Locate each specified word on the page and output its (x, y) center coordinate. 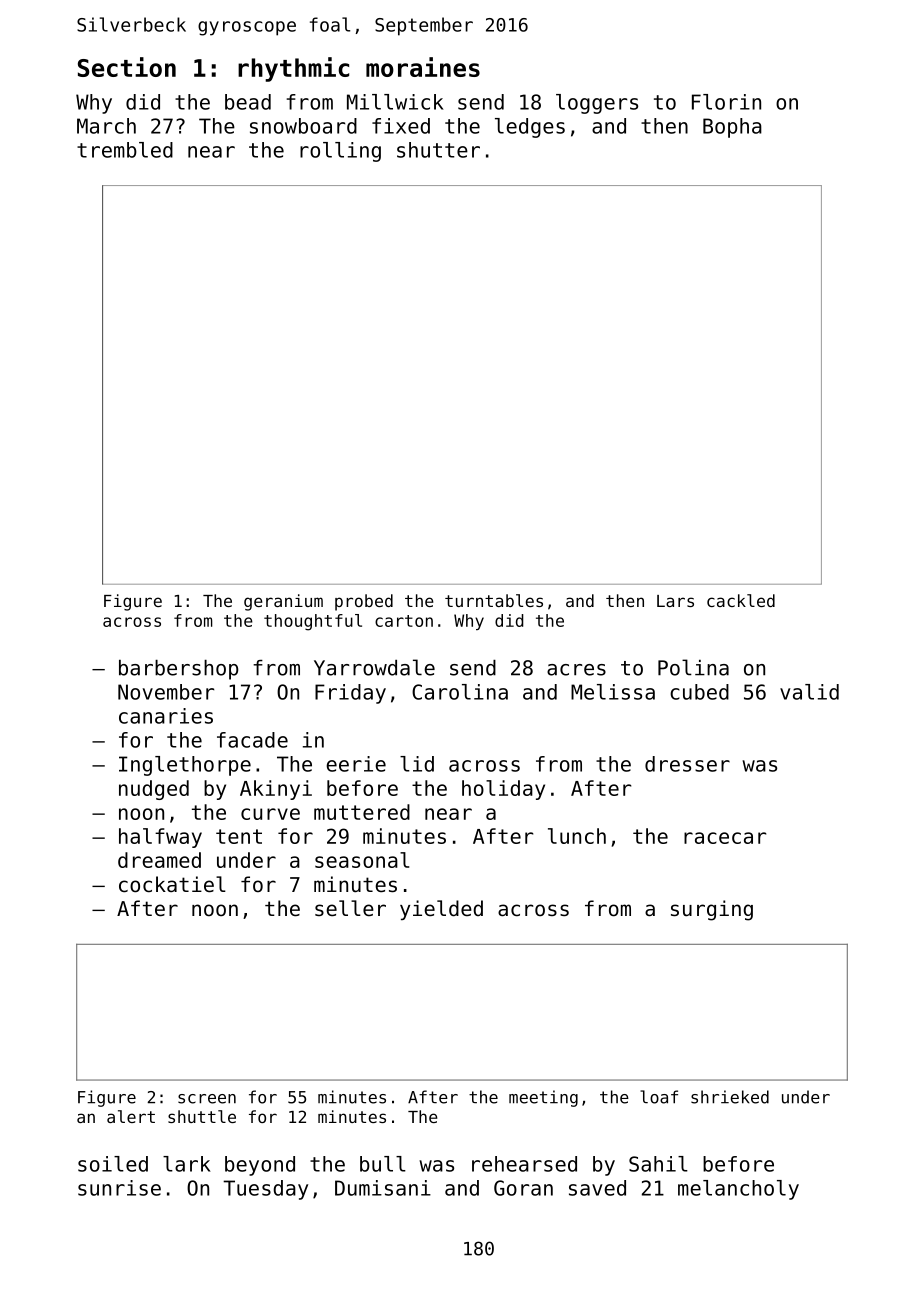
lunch (577, 836)
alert (131, 1116)
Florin (726, 102)
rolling (340, 152)
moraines (423, 67)
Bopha (732, 128)
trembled (125, 150)
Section (127, 67)
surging (712, 910)
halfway (160, 838)
